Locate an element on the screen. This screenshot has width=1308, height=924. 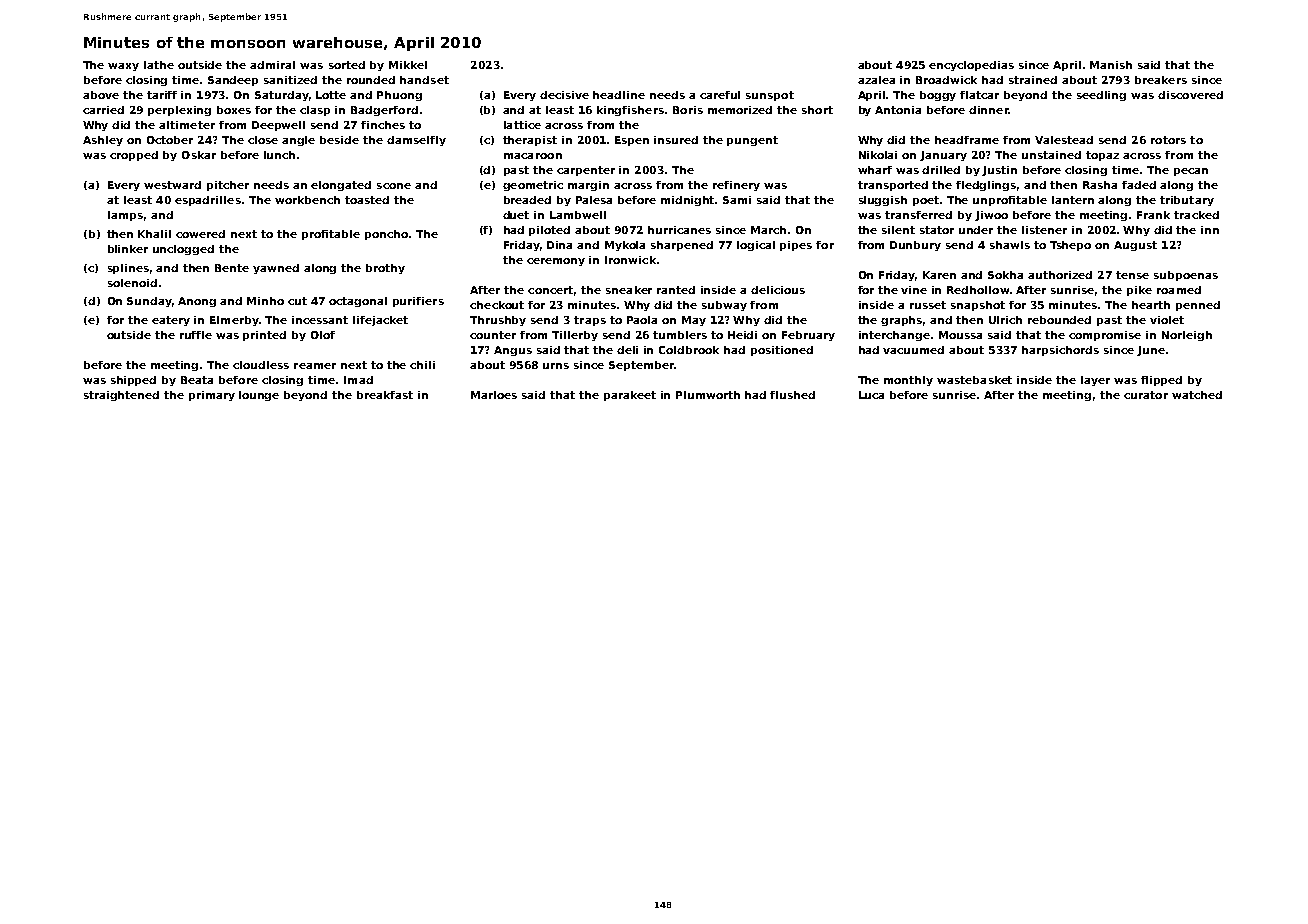
August is located at coordinates (1135, 246).
